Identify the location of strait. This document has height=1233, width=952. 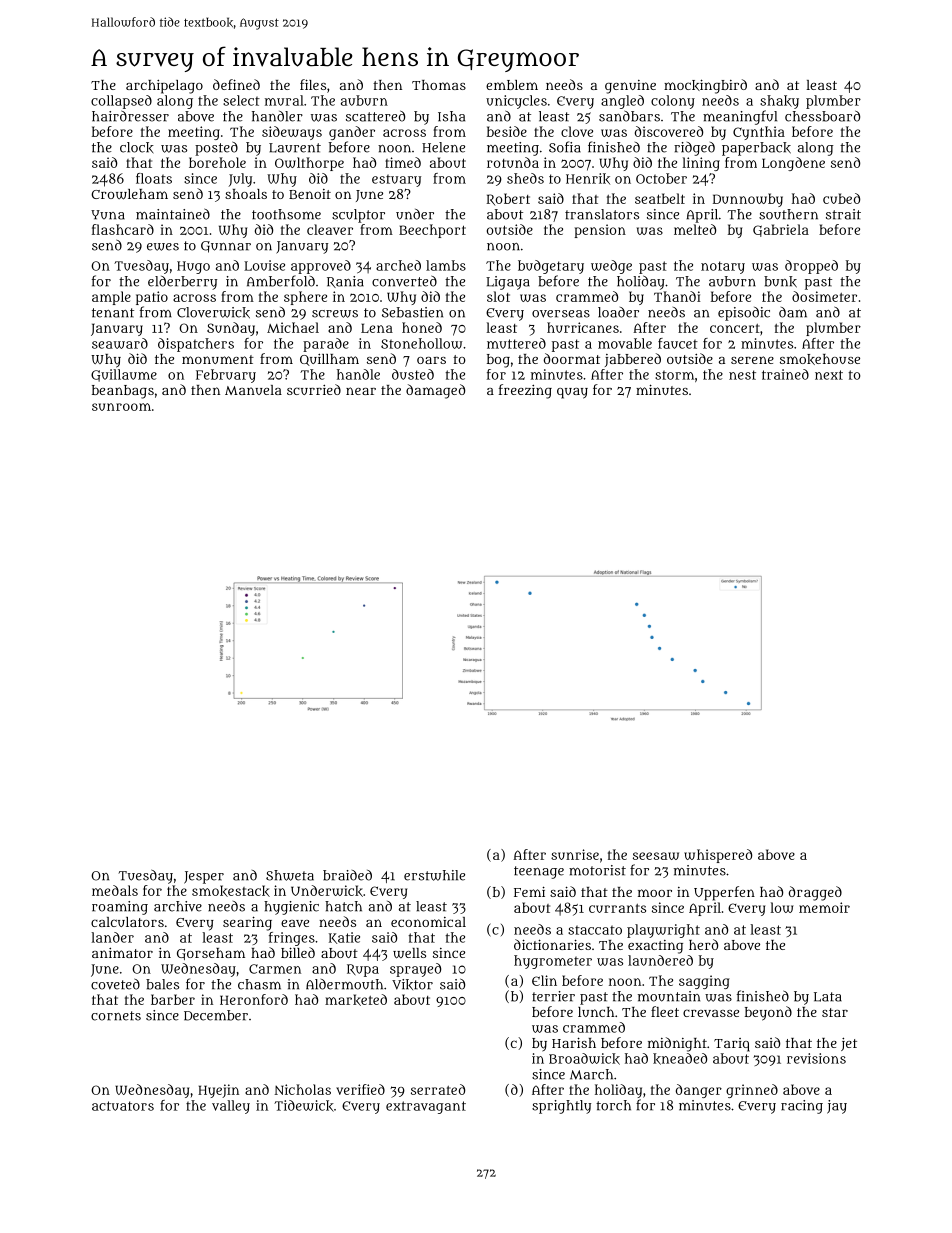
(843, 214).
